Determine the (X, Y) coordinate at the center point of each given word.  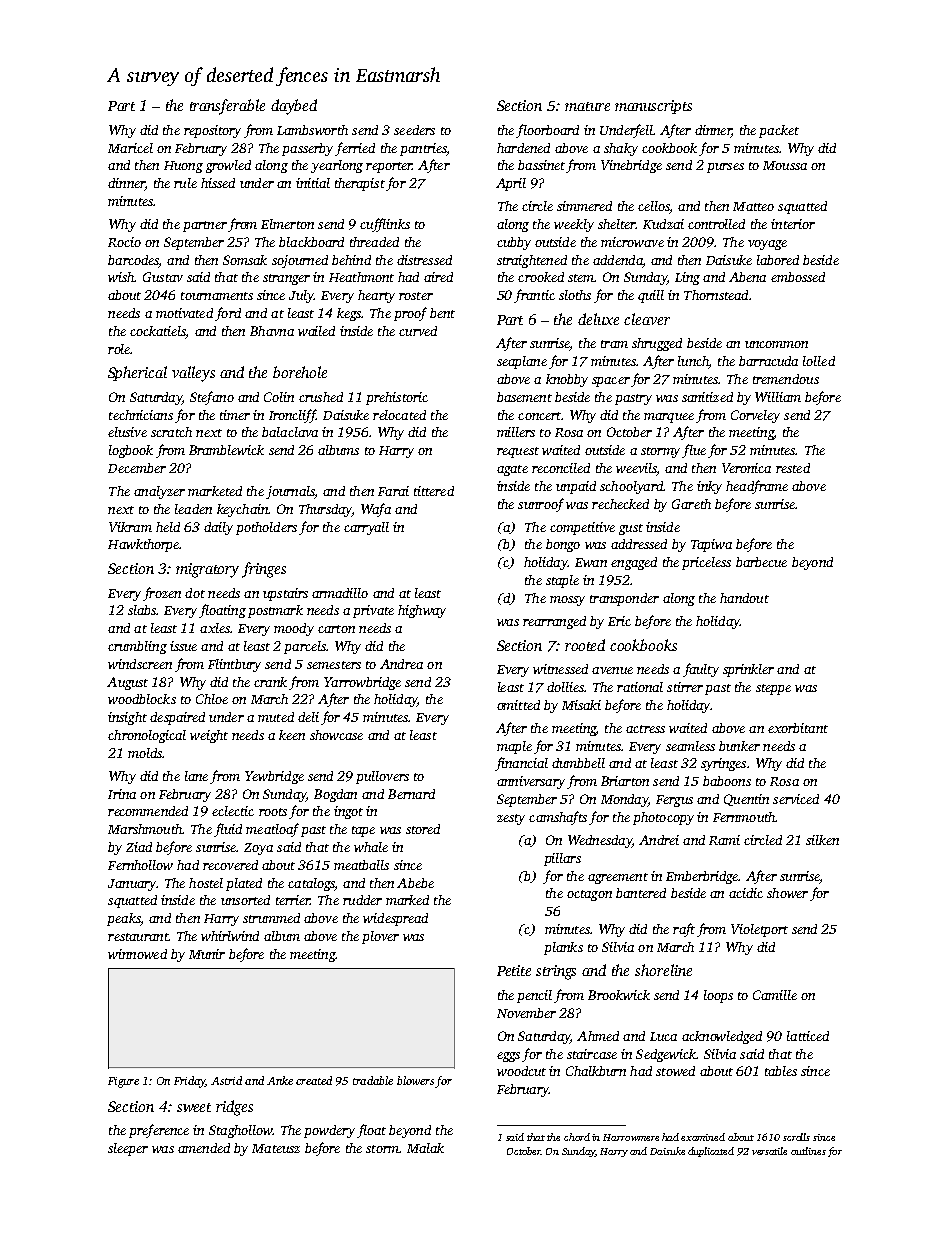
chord (577, 1137)
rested (793, 468)
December (137, 468)
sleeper (128, 1149)
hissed (218, 183)
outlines (808, 1151)
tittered (434, 491)
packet (779, 131)
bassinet (541, 165)
